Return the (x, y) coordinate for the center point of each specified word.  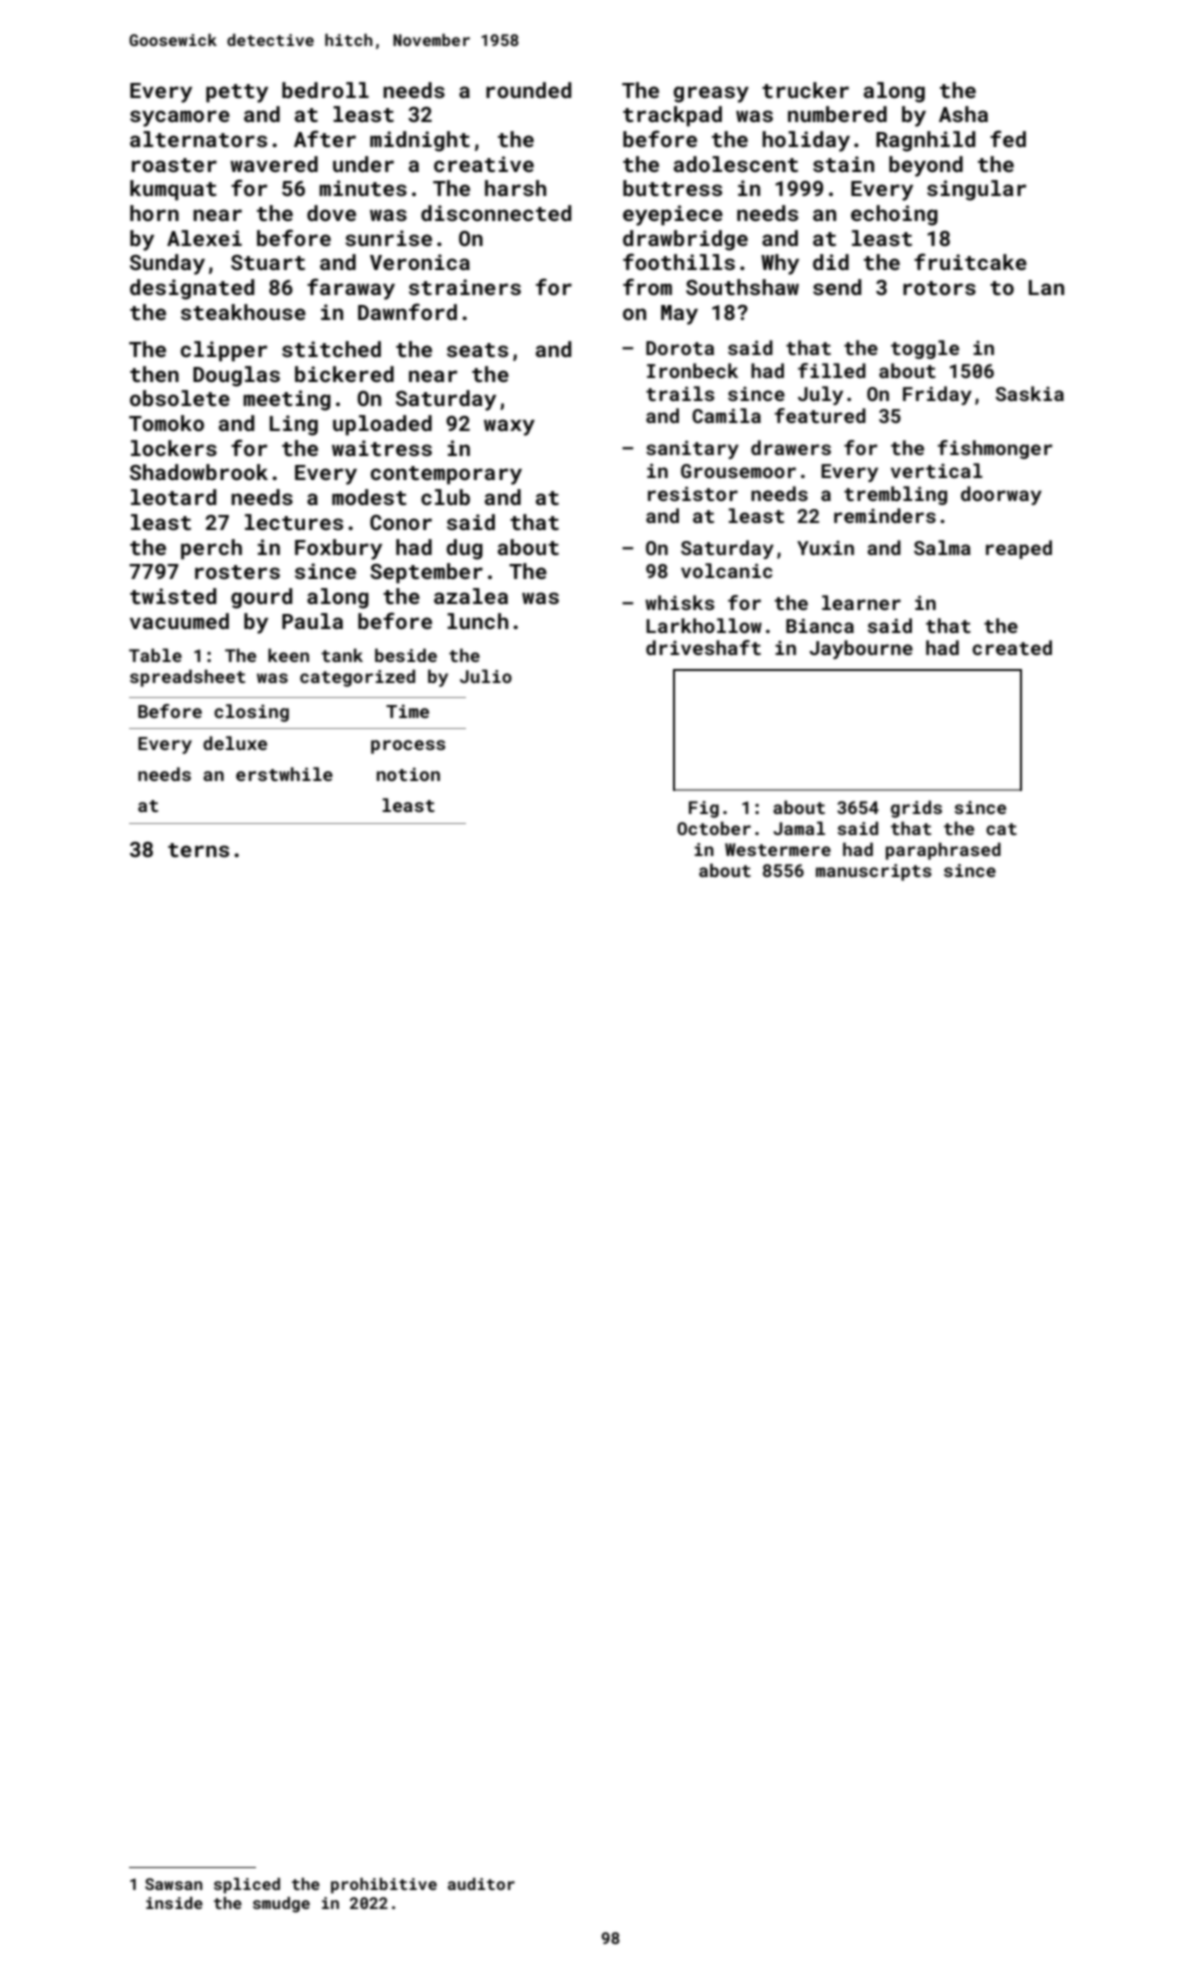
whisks (679, 602)
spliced (247, 1886)
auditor (481, 1884)
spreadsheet (187, 678)
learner (861, 602)
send (837, 287)
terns (198, 850)
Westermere (778, 849)
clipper (224, 351)
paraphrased (943, 851)
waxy (509, 427)
